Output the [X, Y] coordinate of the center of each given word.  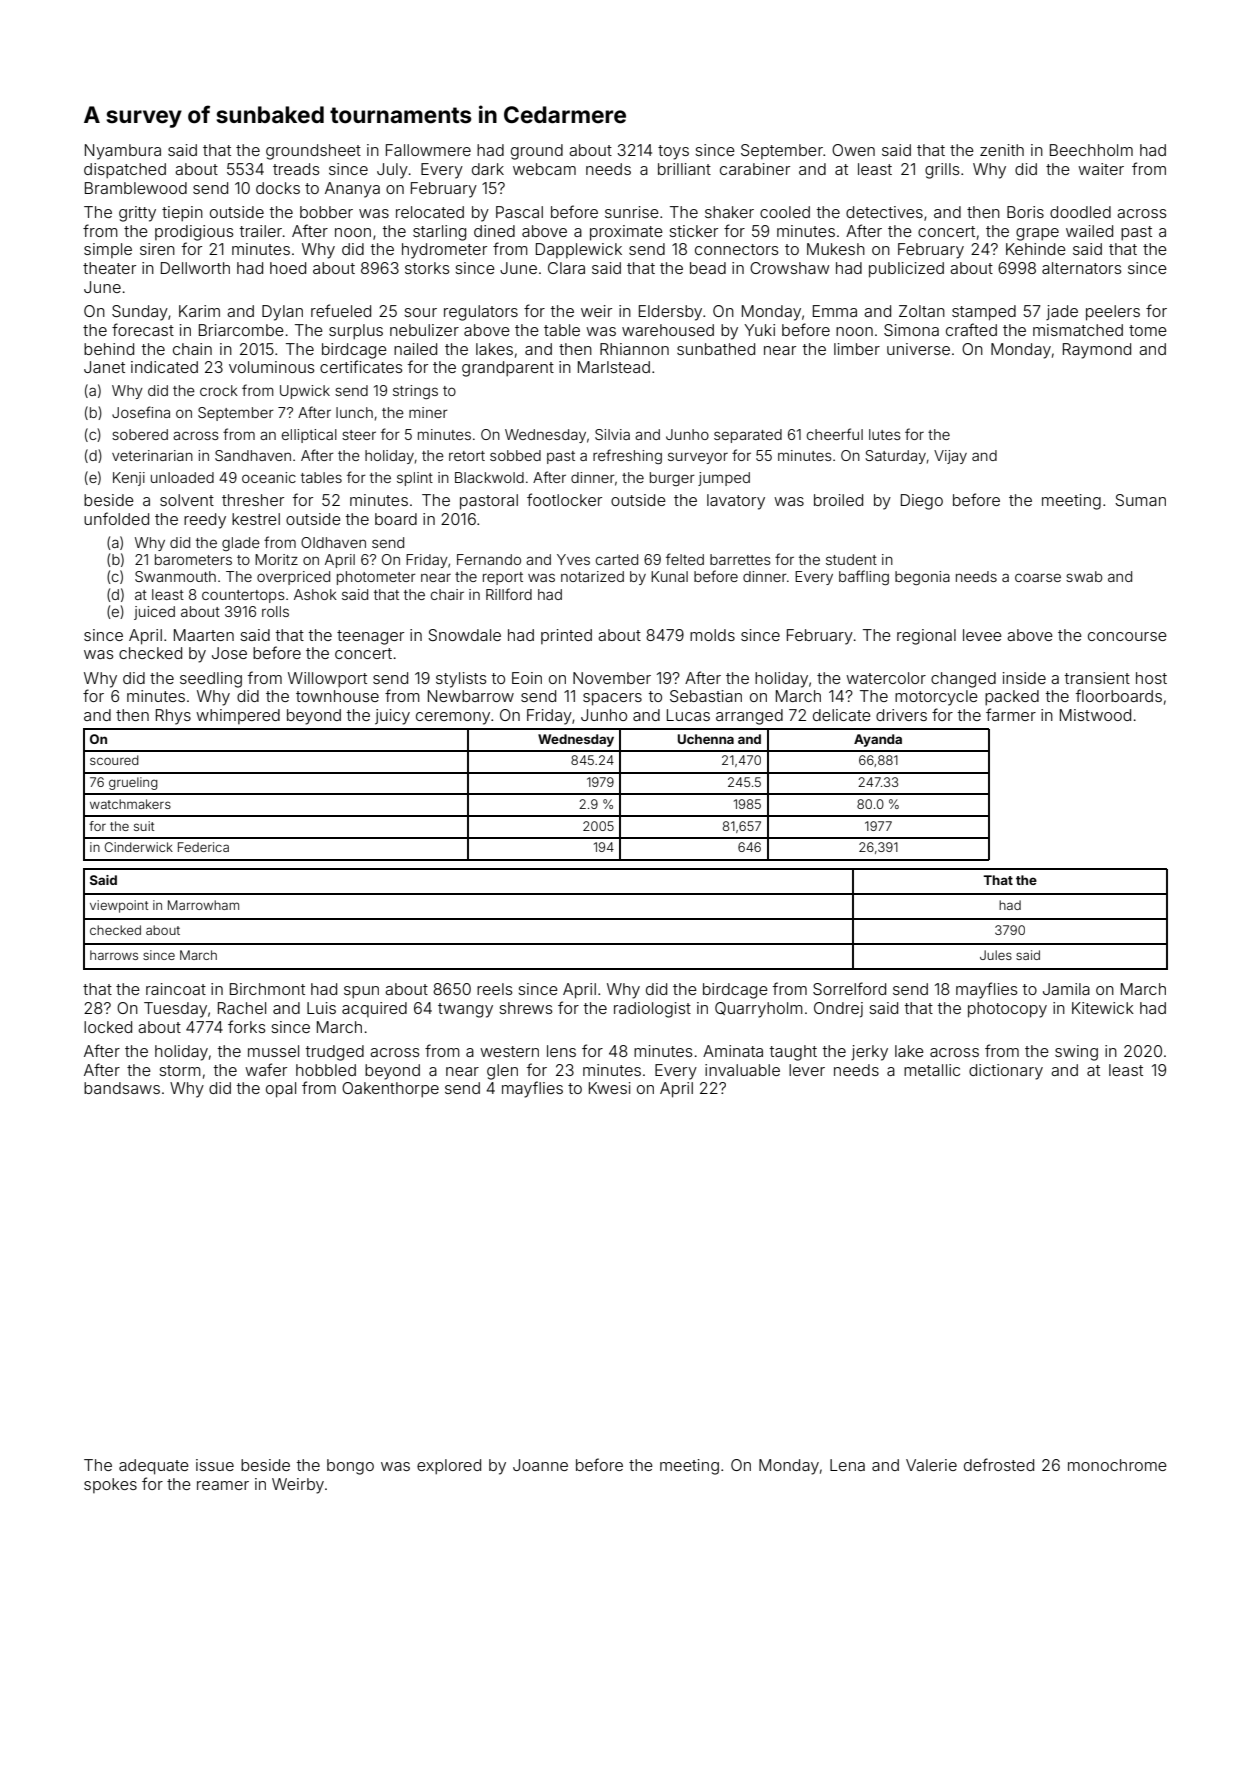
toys [673, 152]
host [1151, 678]
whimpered [238, 716]
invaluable [742, 1070]
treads [296, 169]
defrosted [999, 1464]
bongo [350, 1467]
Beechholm [1091, 150]
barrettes [740, 559]
